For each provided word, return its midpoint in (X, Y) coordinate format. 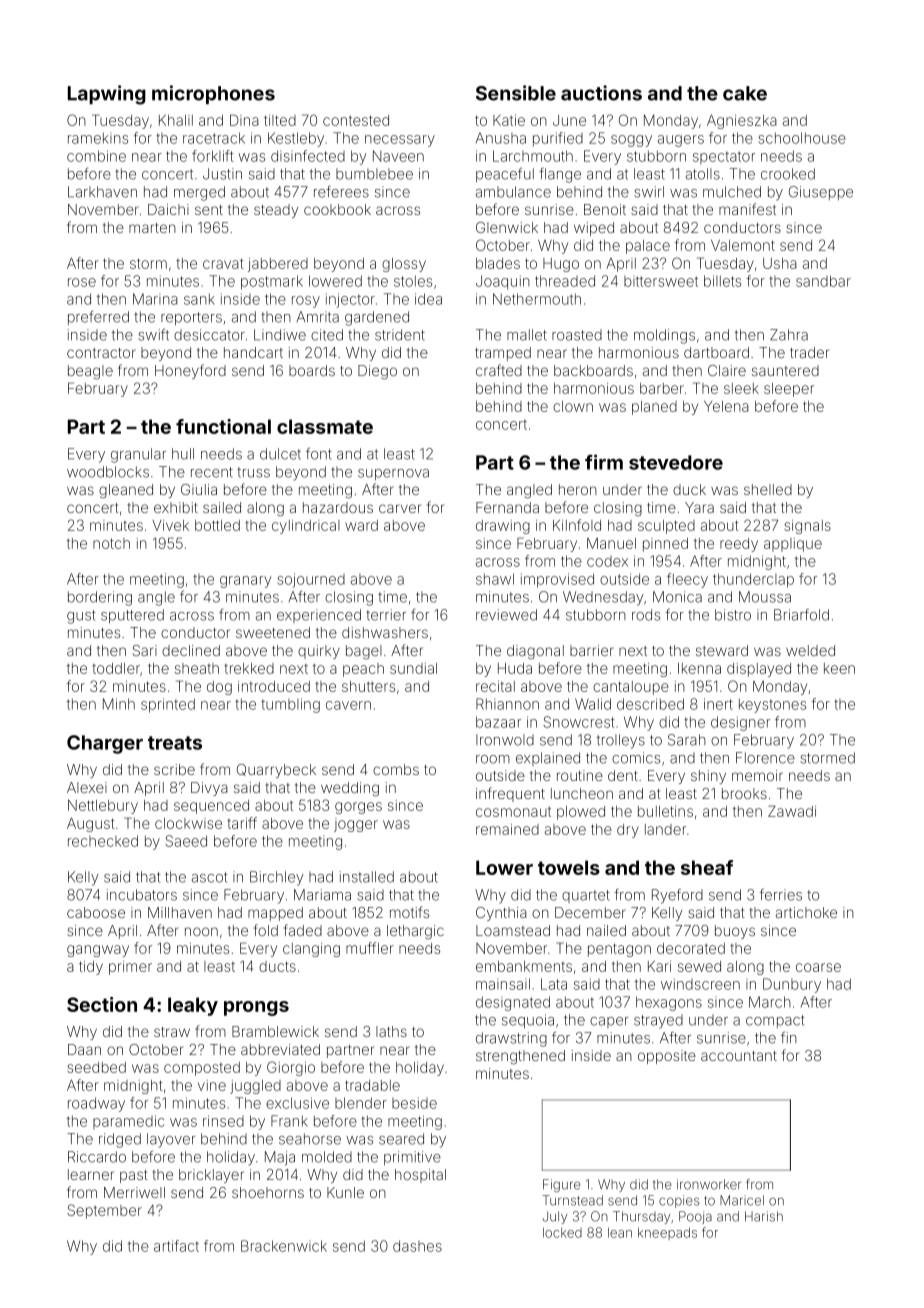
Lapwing (107, 95)
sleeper (789, 390)
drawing (503, 527)
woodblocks (108, 472)
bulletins (665, 811)
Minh (119, 704)
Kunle (345, 1192)
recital (495, 686)
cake (745, 93)
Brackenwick (284, 1246)
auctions (601, 93)
